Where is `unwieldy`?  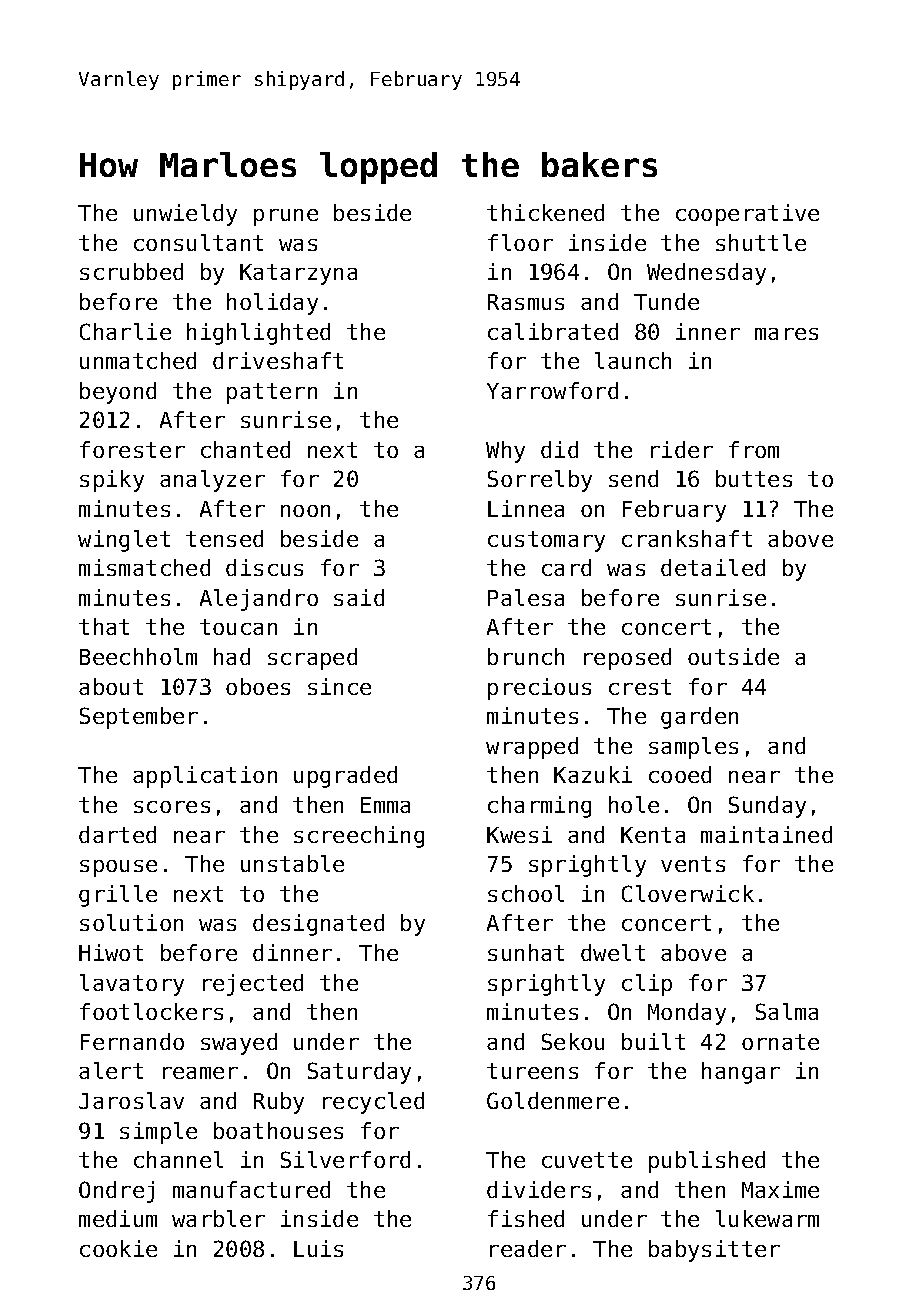
unwieldy is located at coordinates (185, 215).
